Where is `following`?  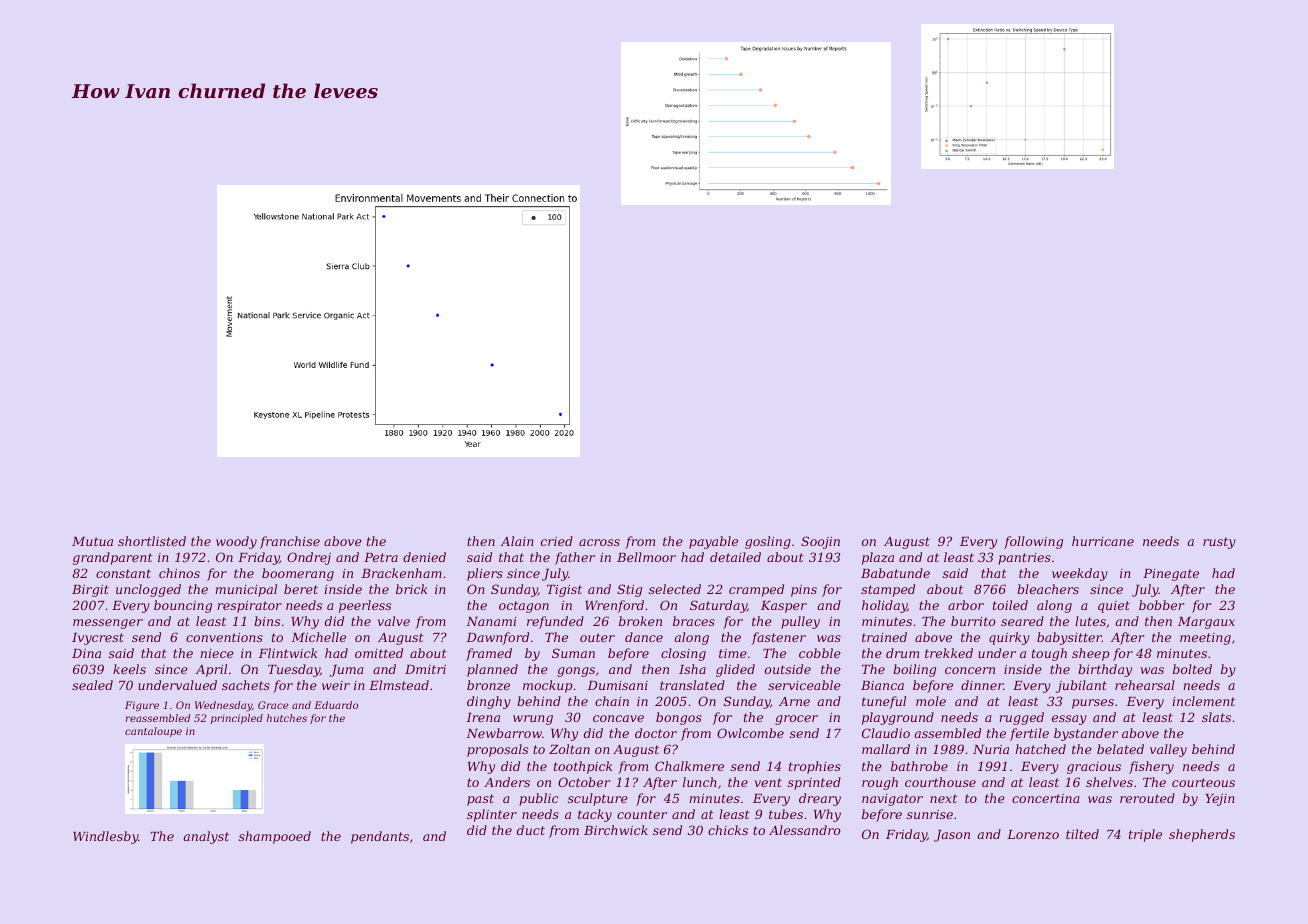
following is located at coordinates (1033, 542).
